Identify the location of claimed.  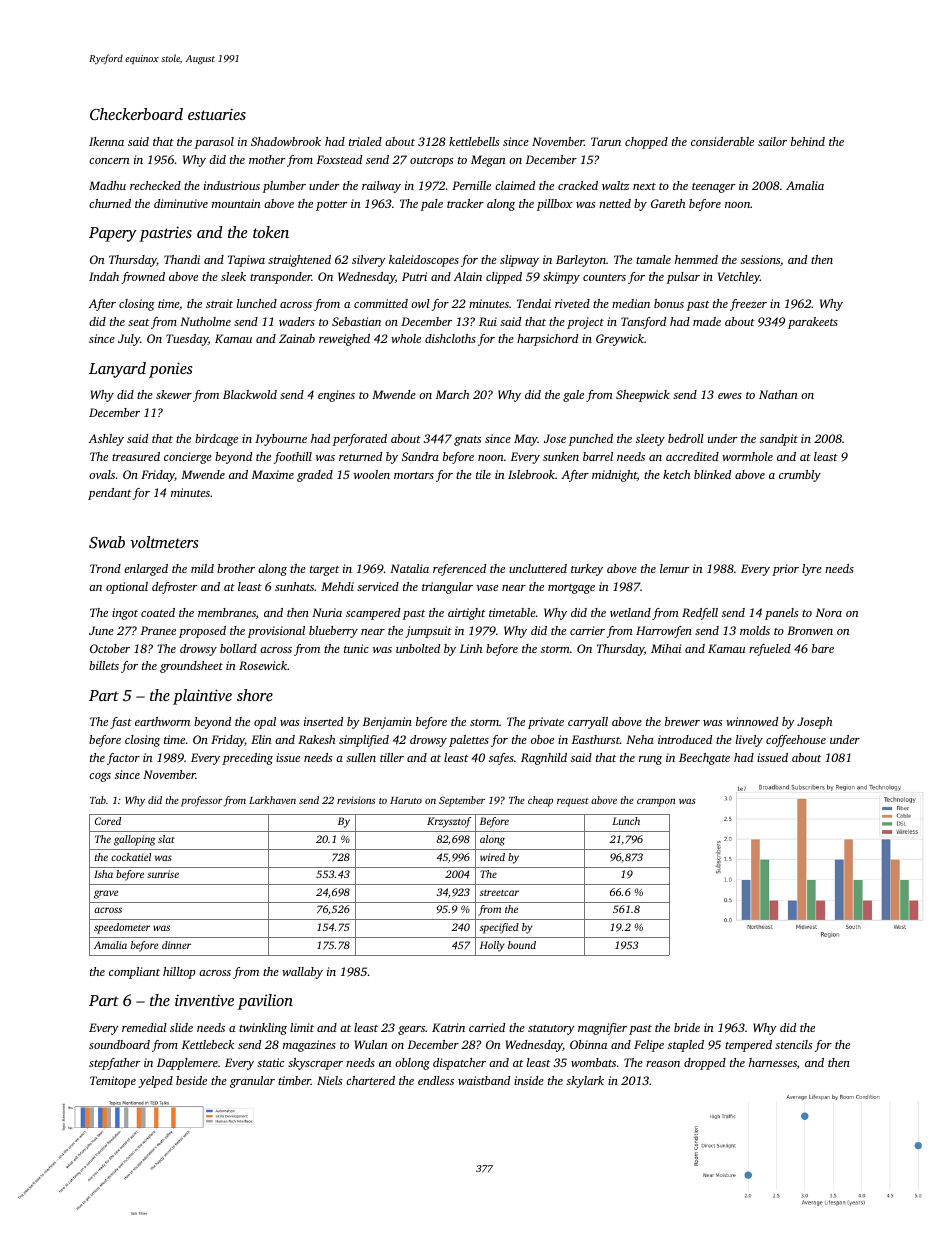
(515, 185).
